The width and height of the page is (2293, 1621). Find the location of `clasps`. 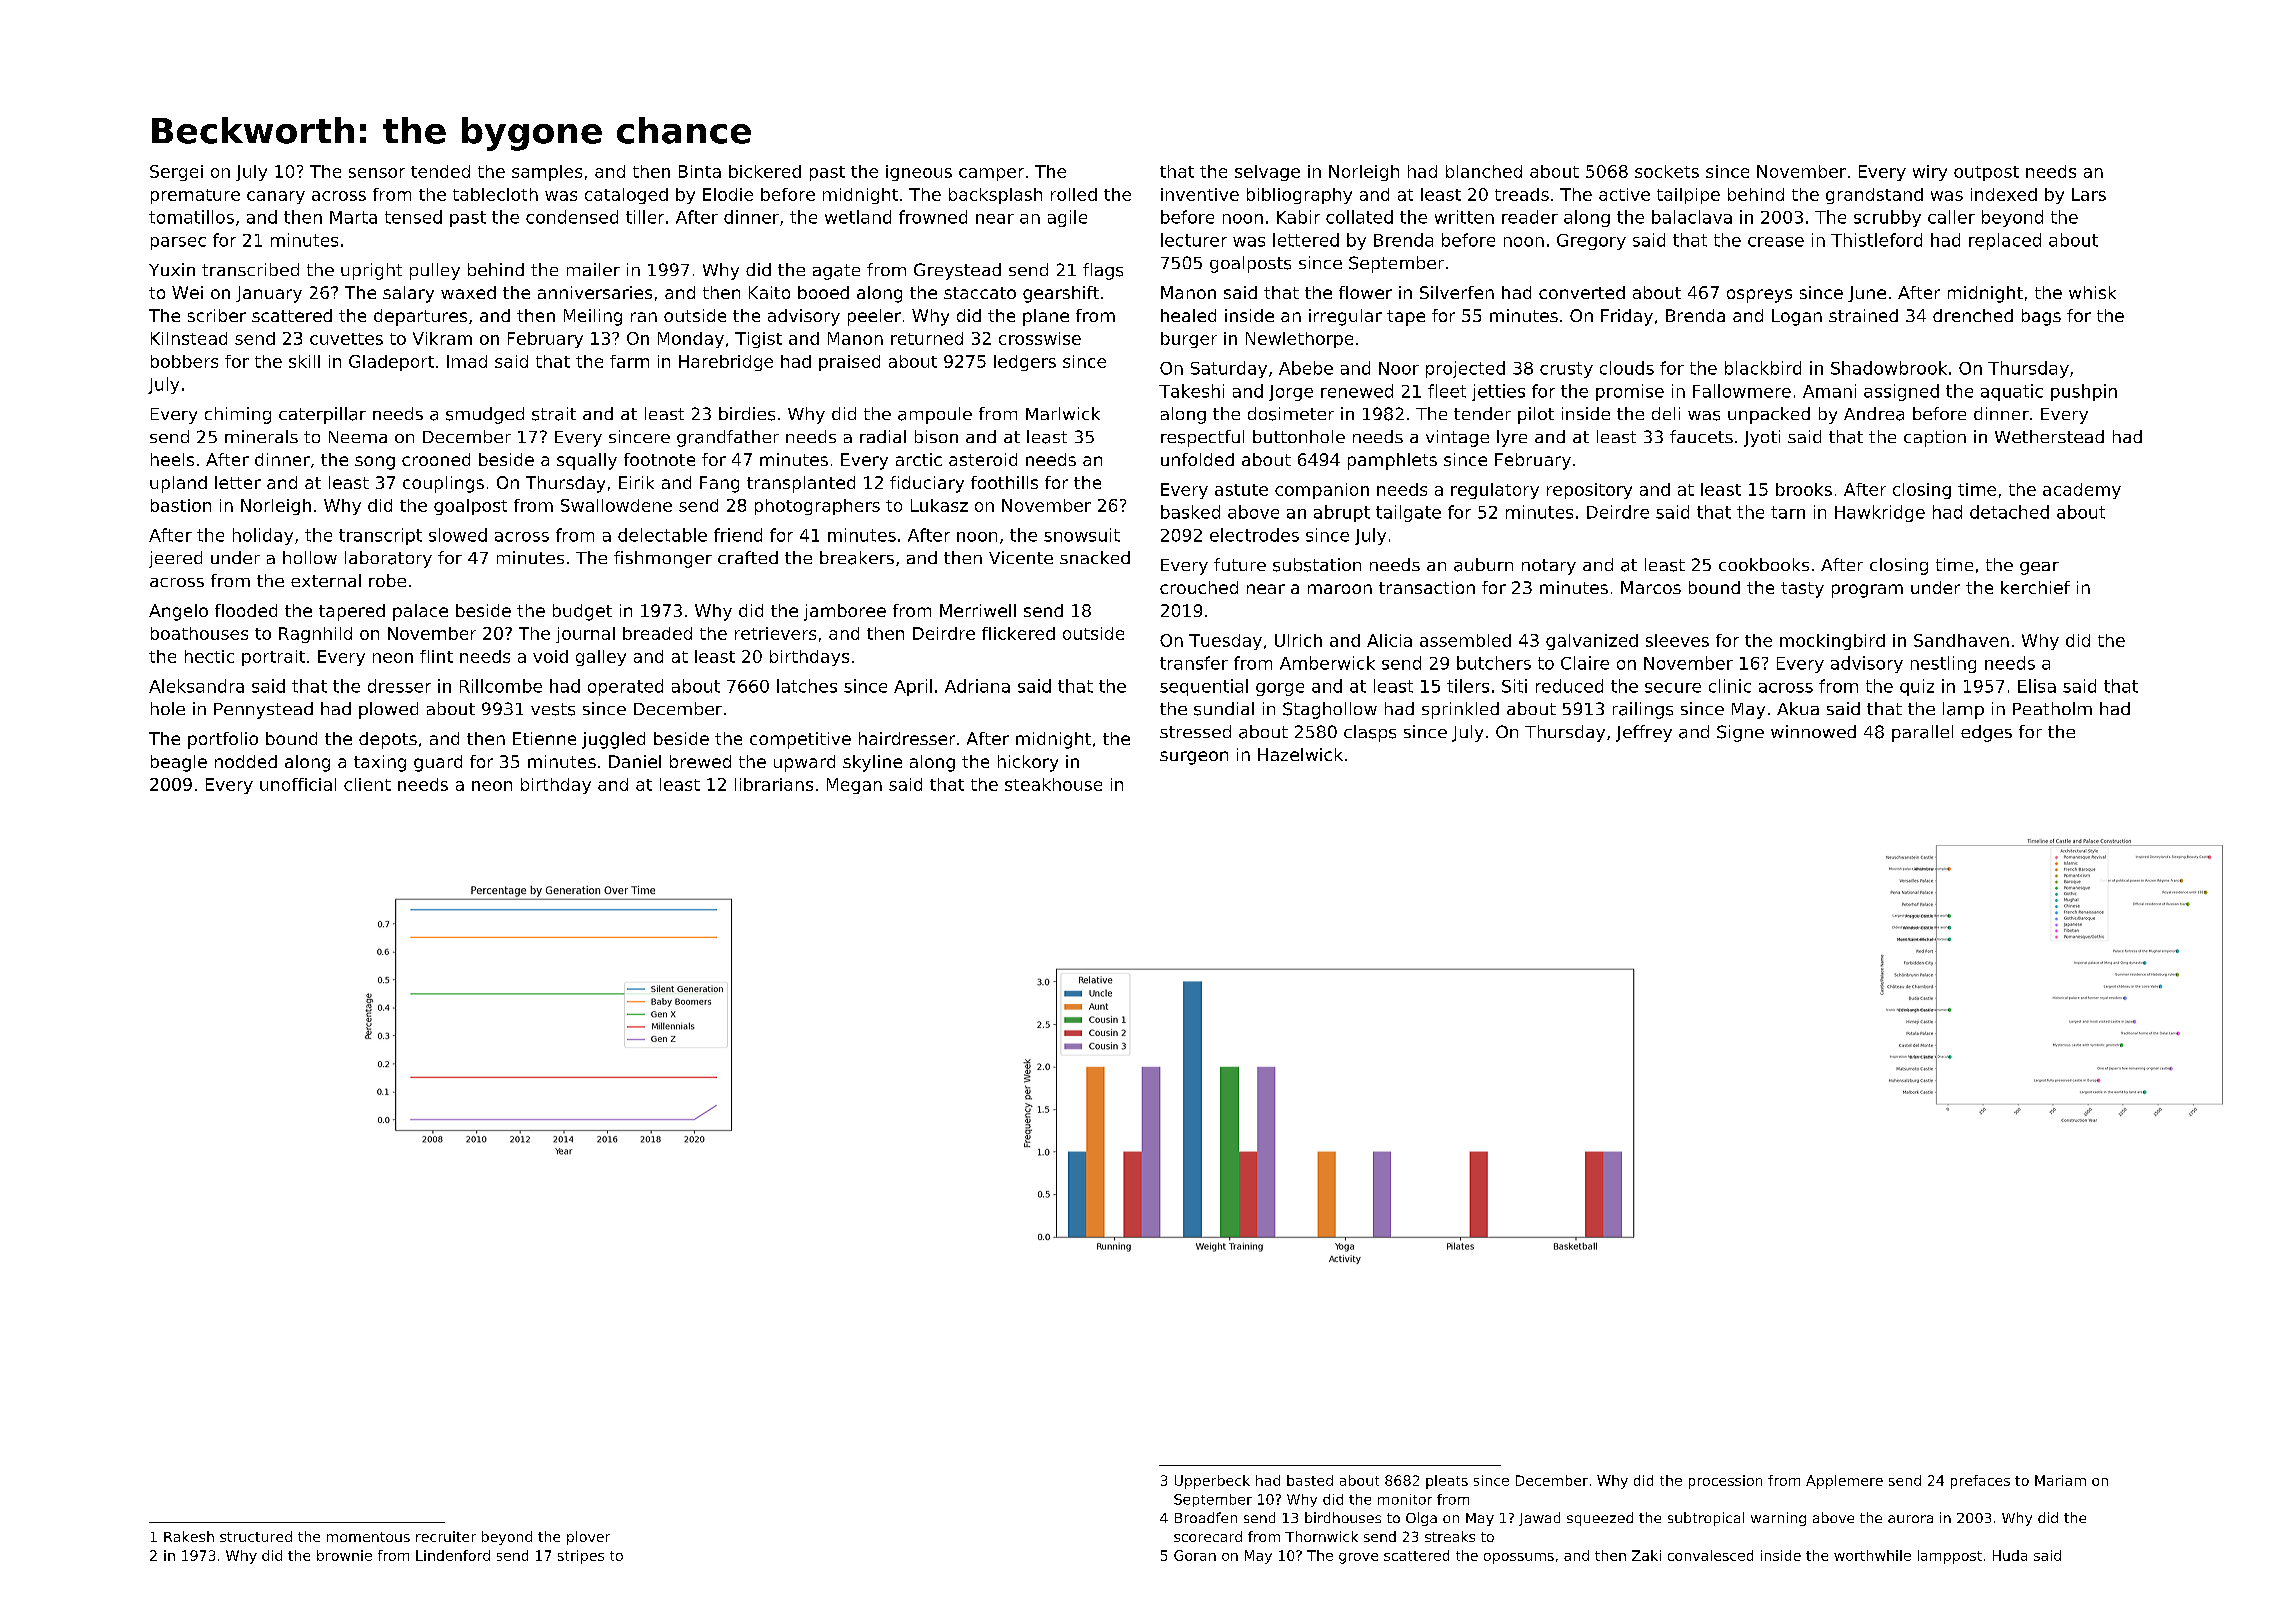

clasps is located at coordinates (1370, 733).
